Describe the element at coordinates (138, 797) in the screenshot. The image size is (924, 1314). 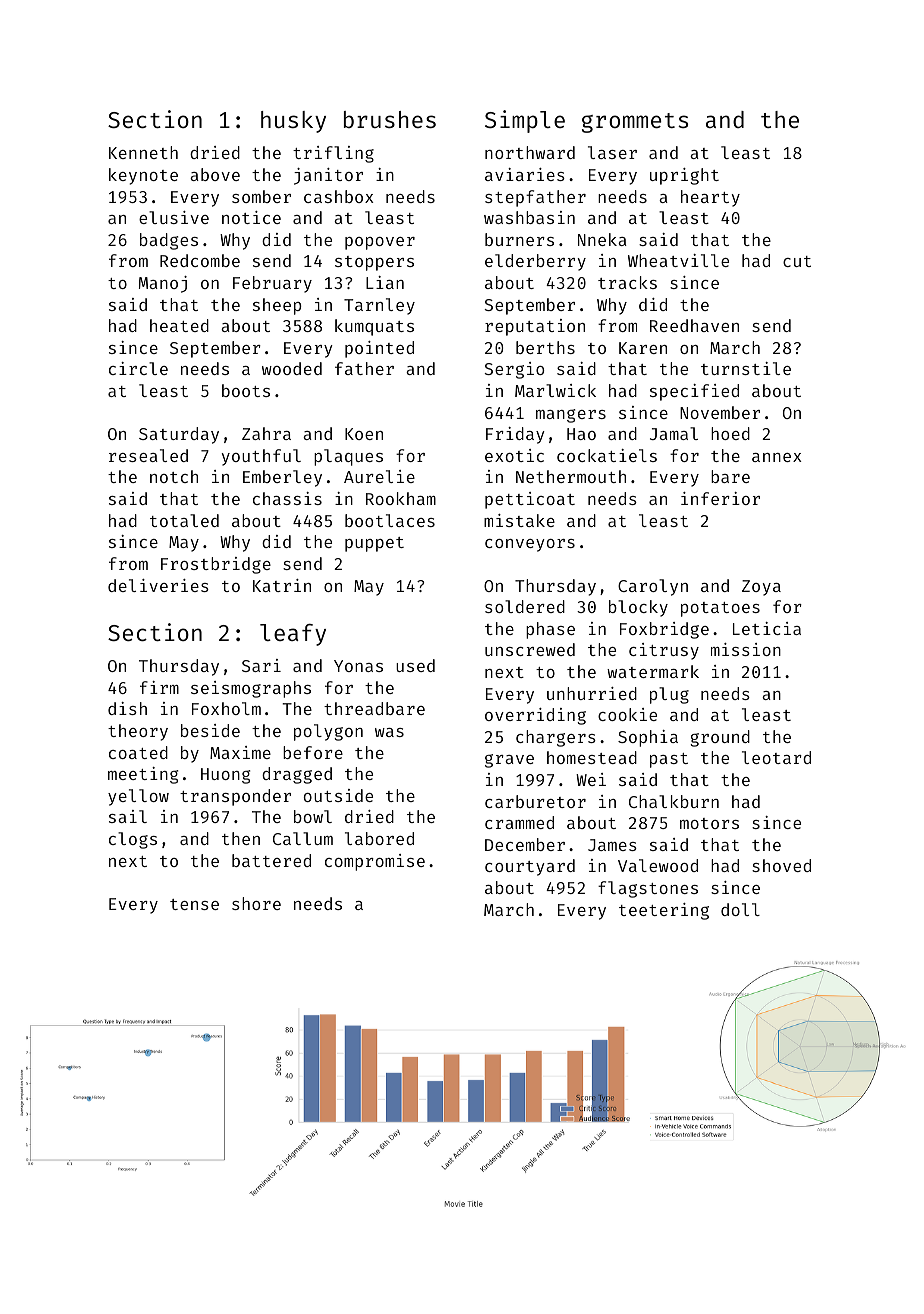
I see `yellow` at that location.
